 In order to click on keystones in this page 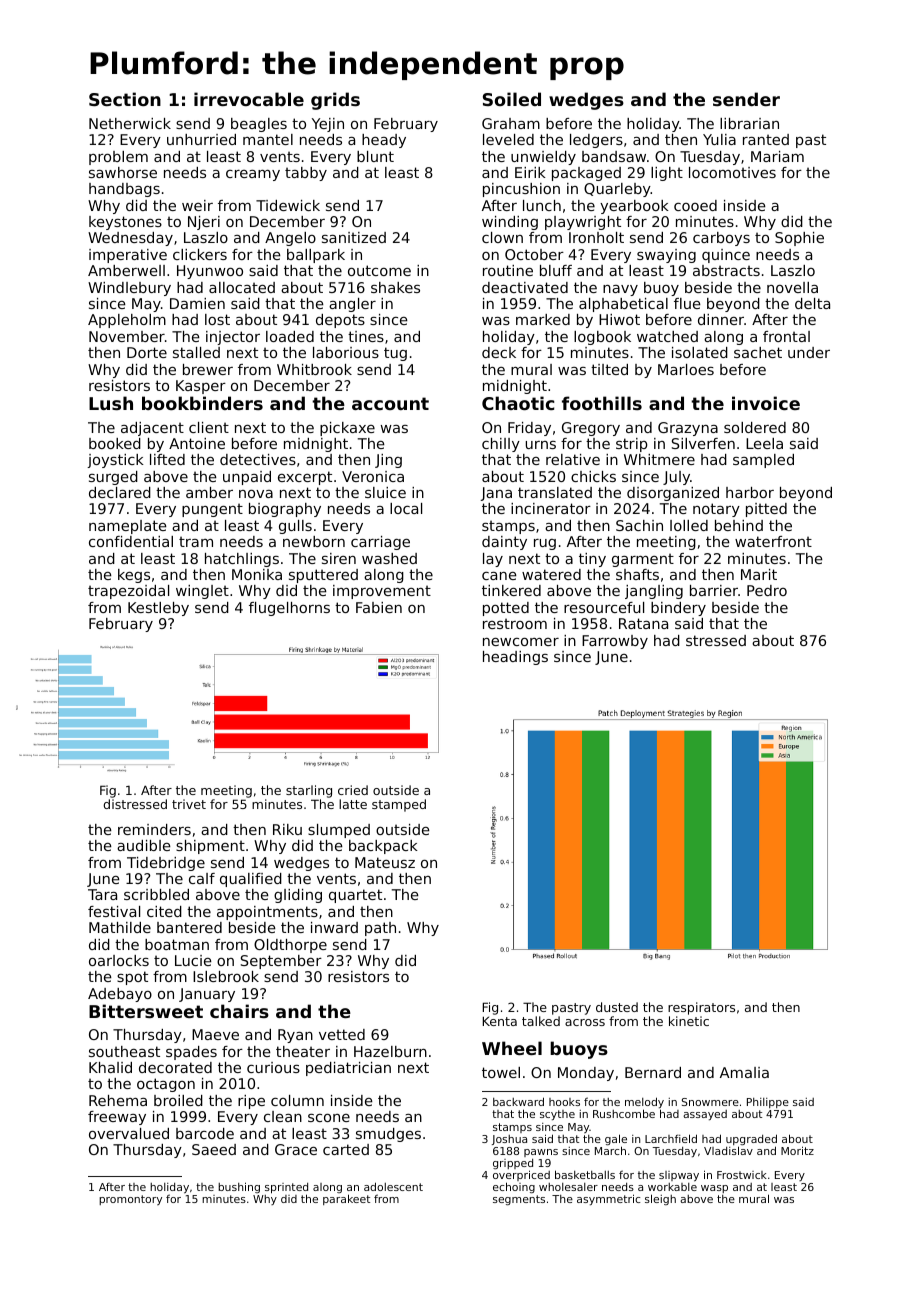, I will do `click(125, 223)`.
